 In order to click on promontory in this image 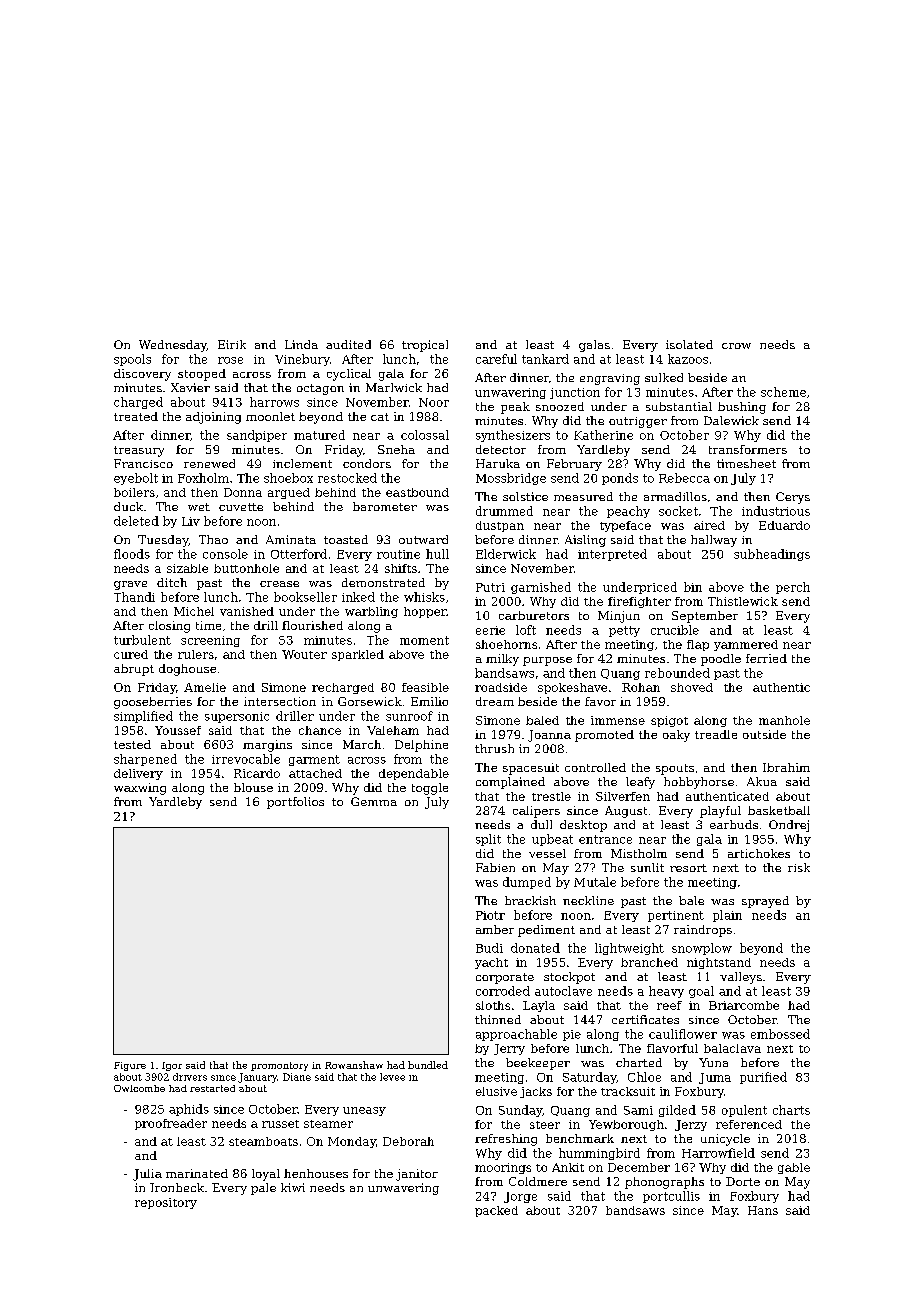, I will do `click(279, 1066)`.
